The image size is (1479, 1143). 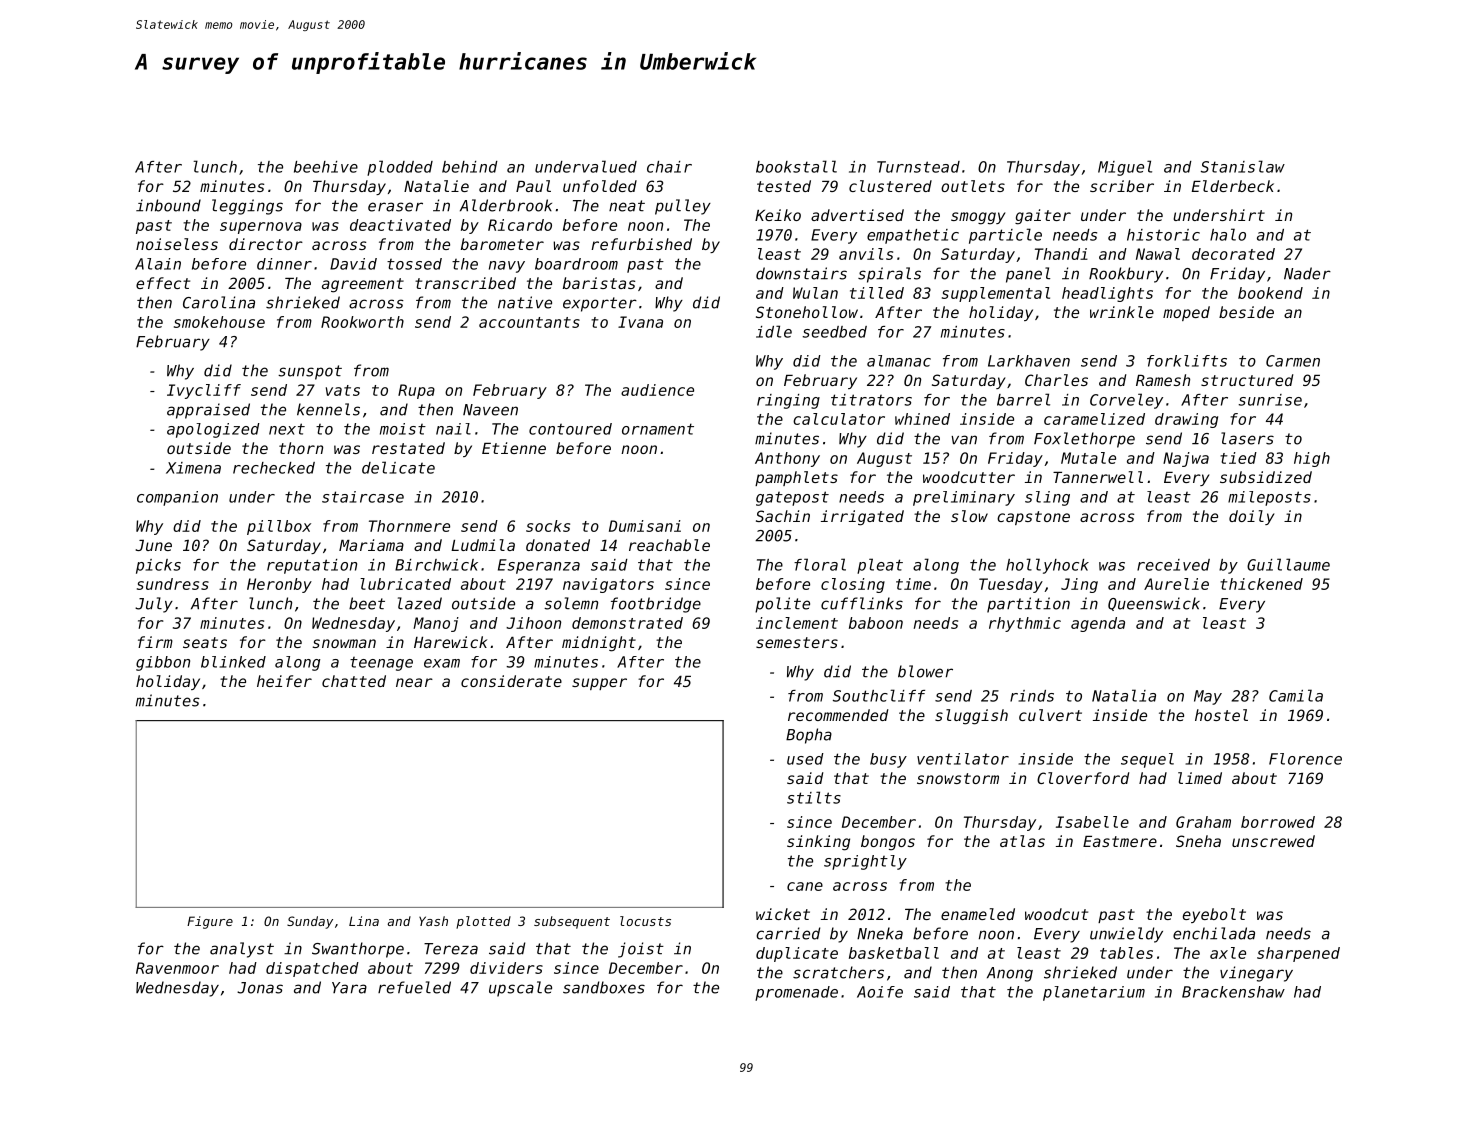 What do you see at coordinates (796, 166) in the document?
I see `bookstall` at bounding box center [796, 166].
